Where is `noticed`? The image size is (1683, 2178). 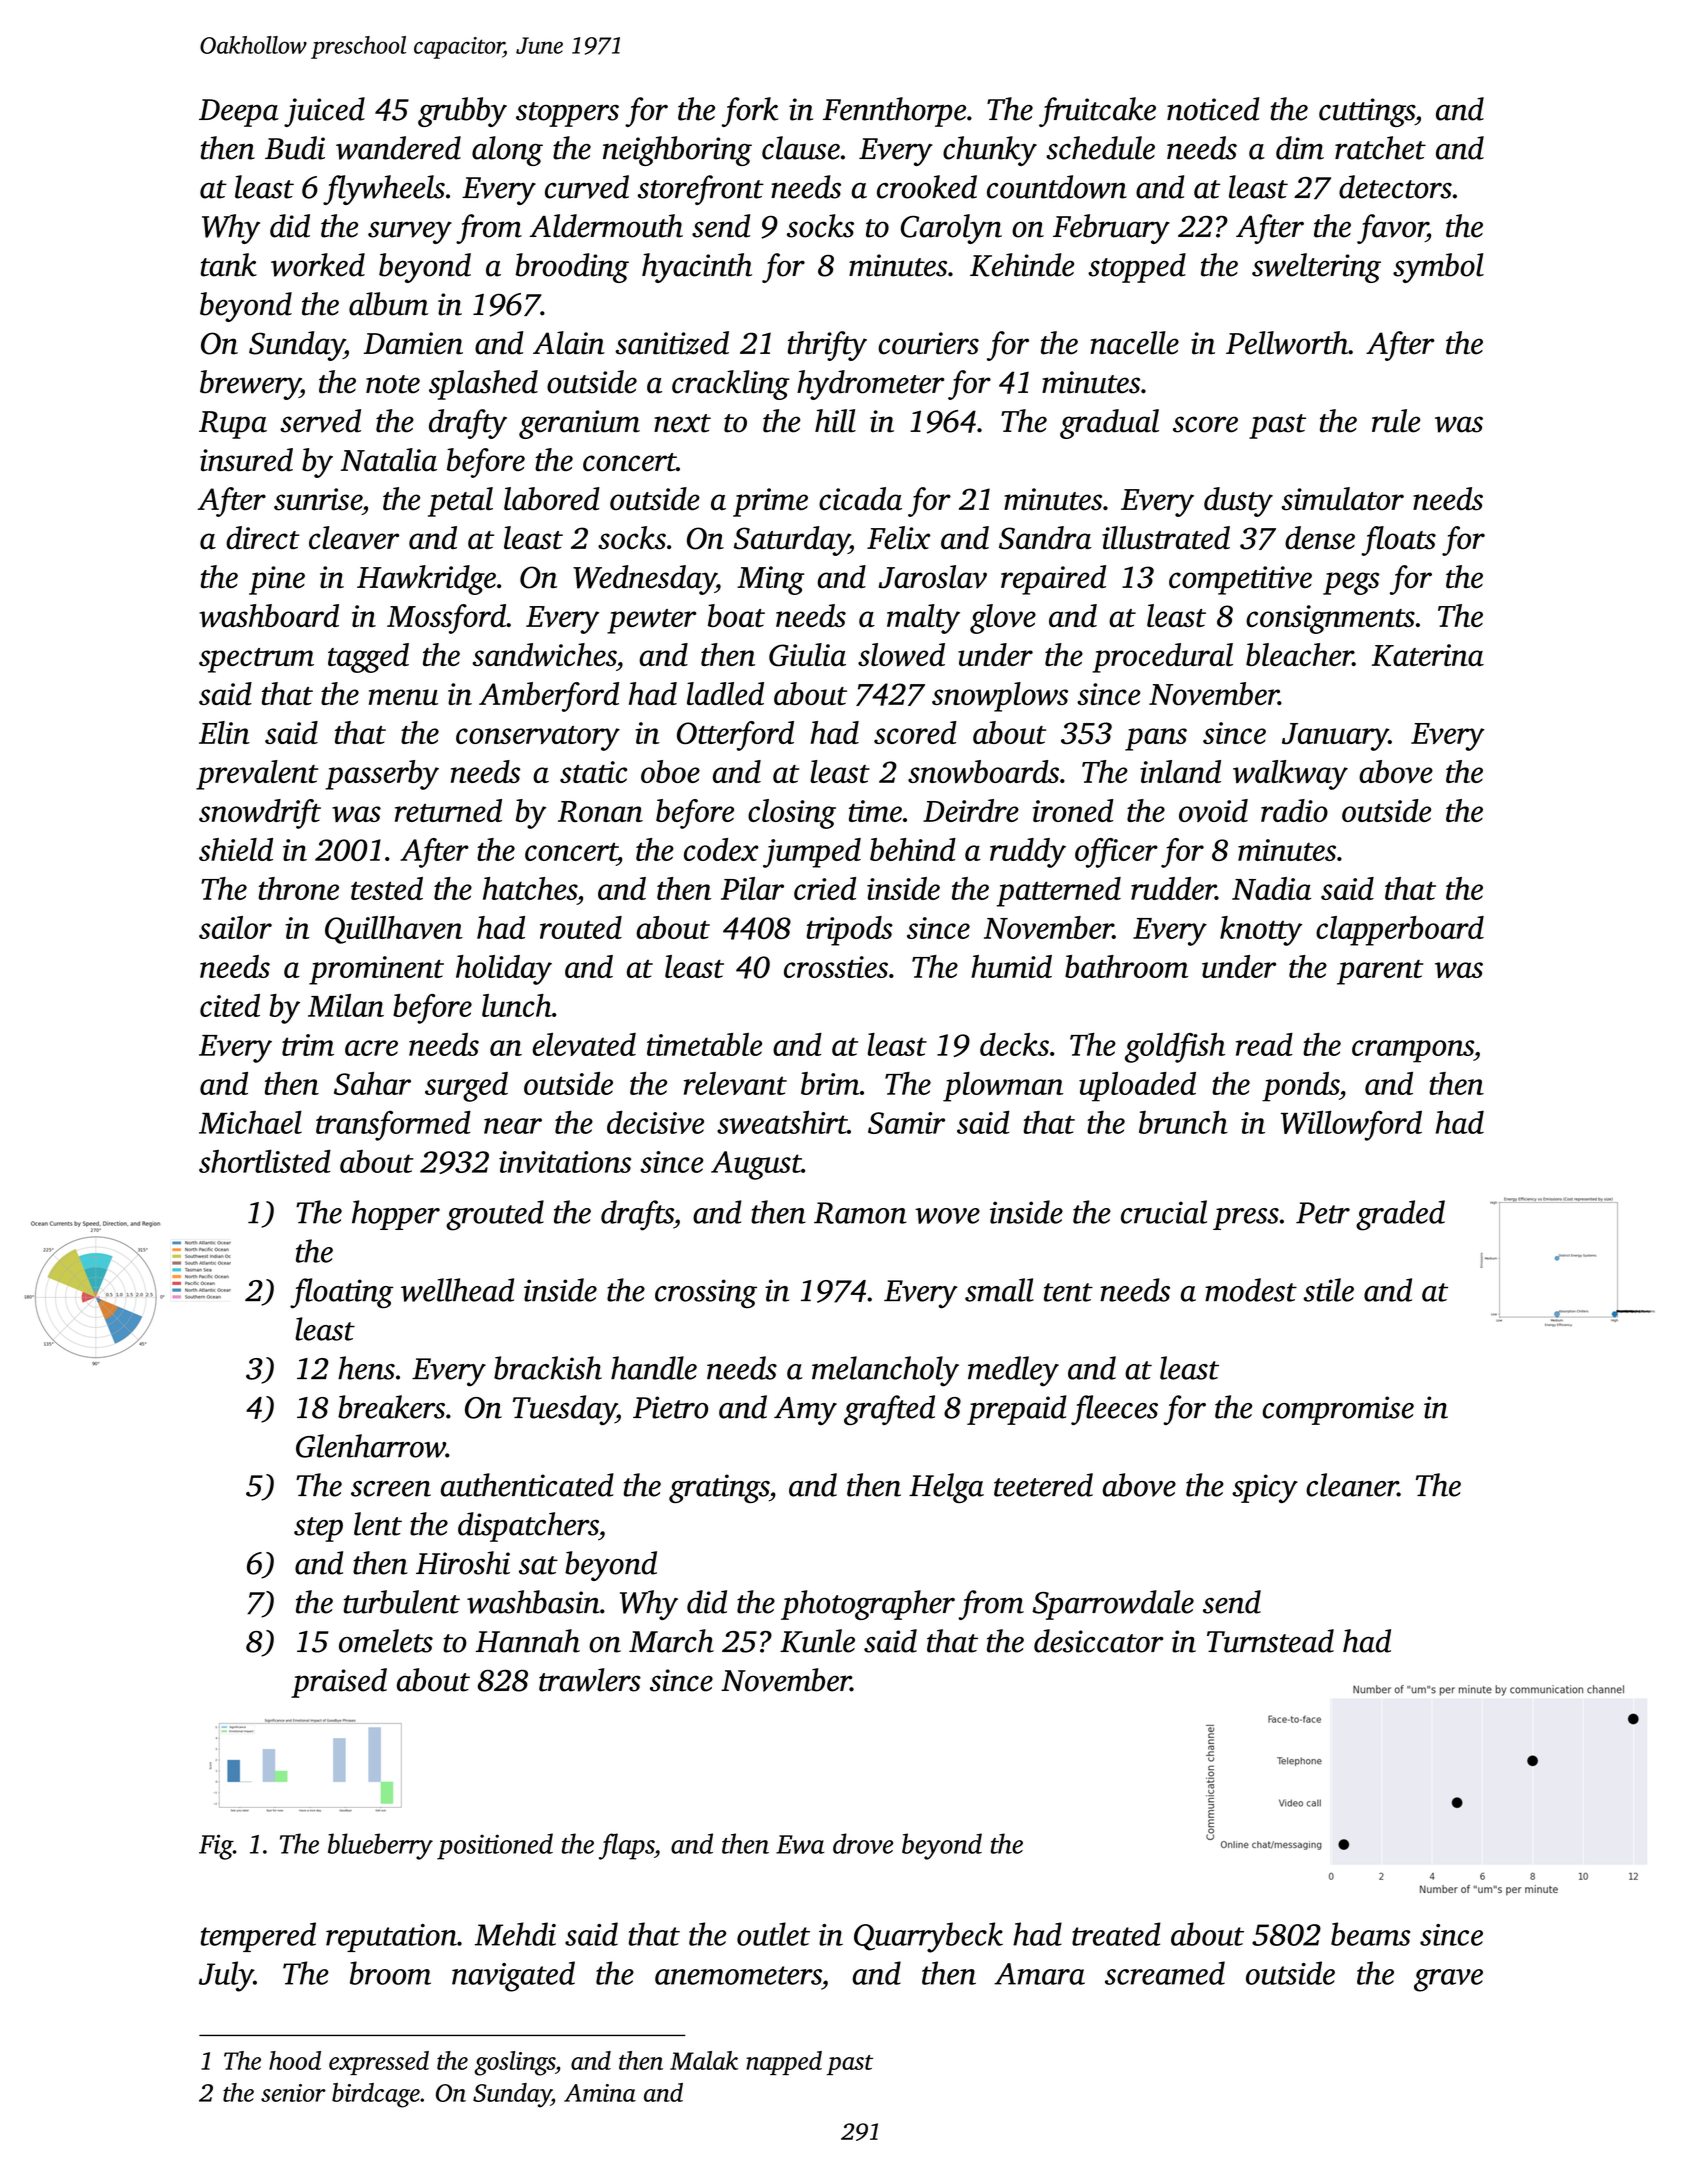
noticed is located at coordinates (1213, 109).
